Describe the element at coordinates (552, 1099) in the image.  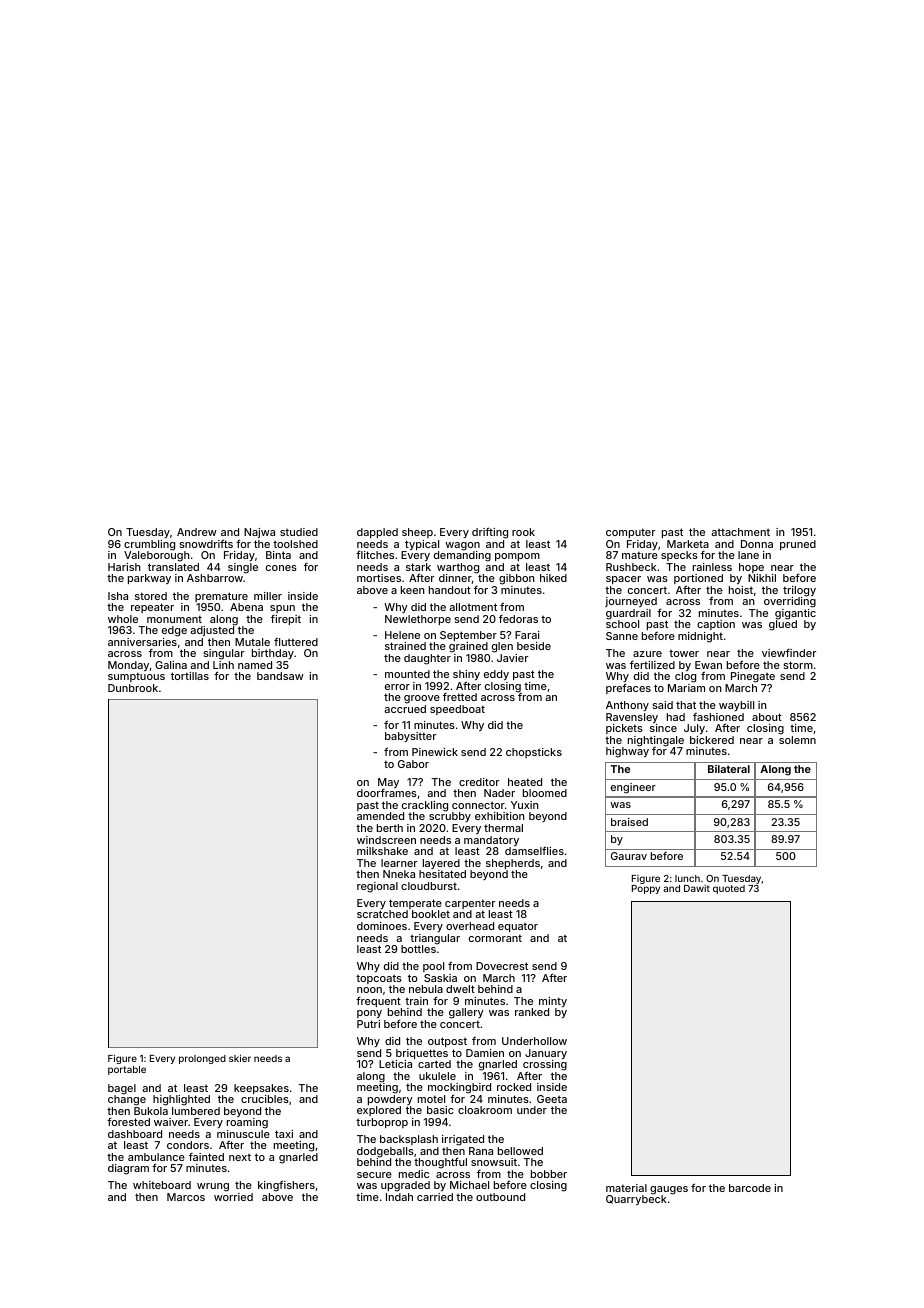
I see `Geeta` at that location.
